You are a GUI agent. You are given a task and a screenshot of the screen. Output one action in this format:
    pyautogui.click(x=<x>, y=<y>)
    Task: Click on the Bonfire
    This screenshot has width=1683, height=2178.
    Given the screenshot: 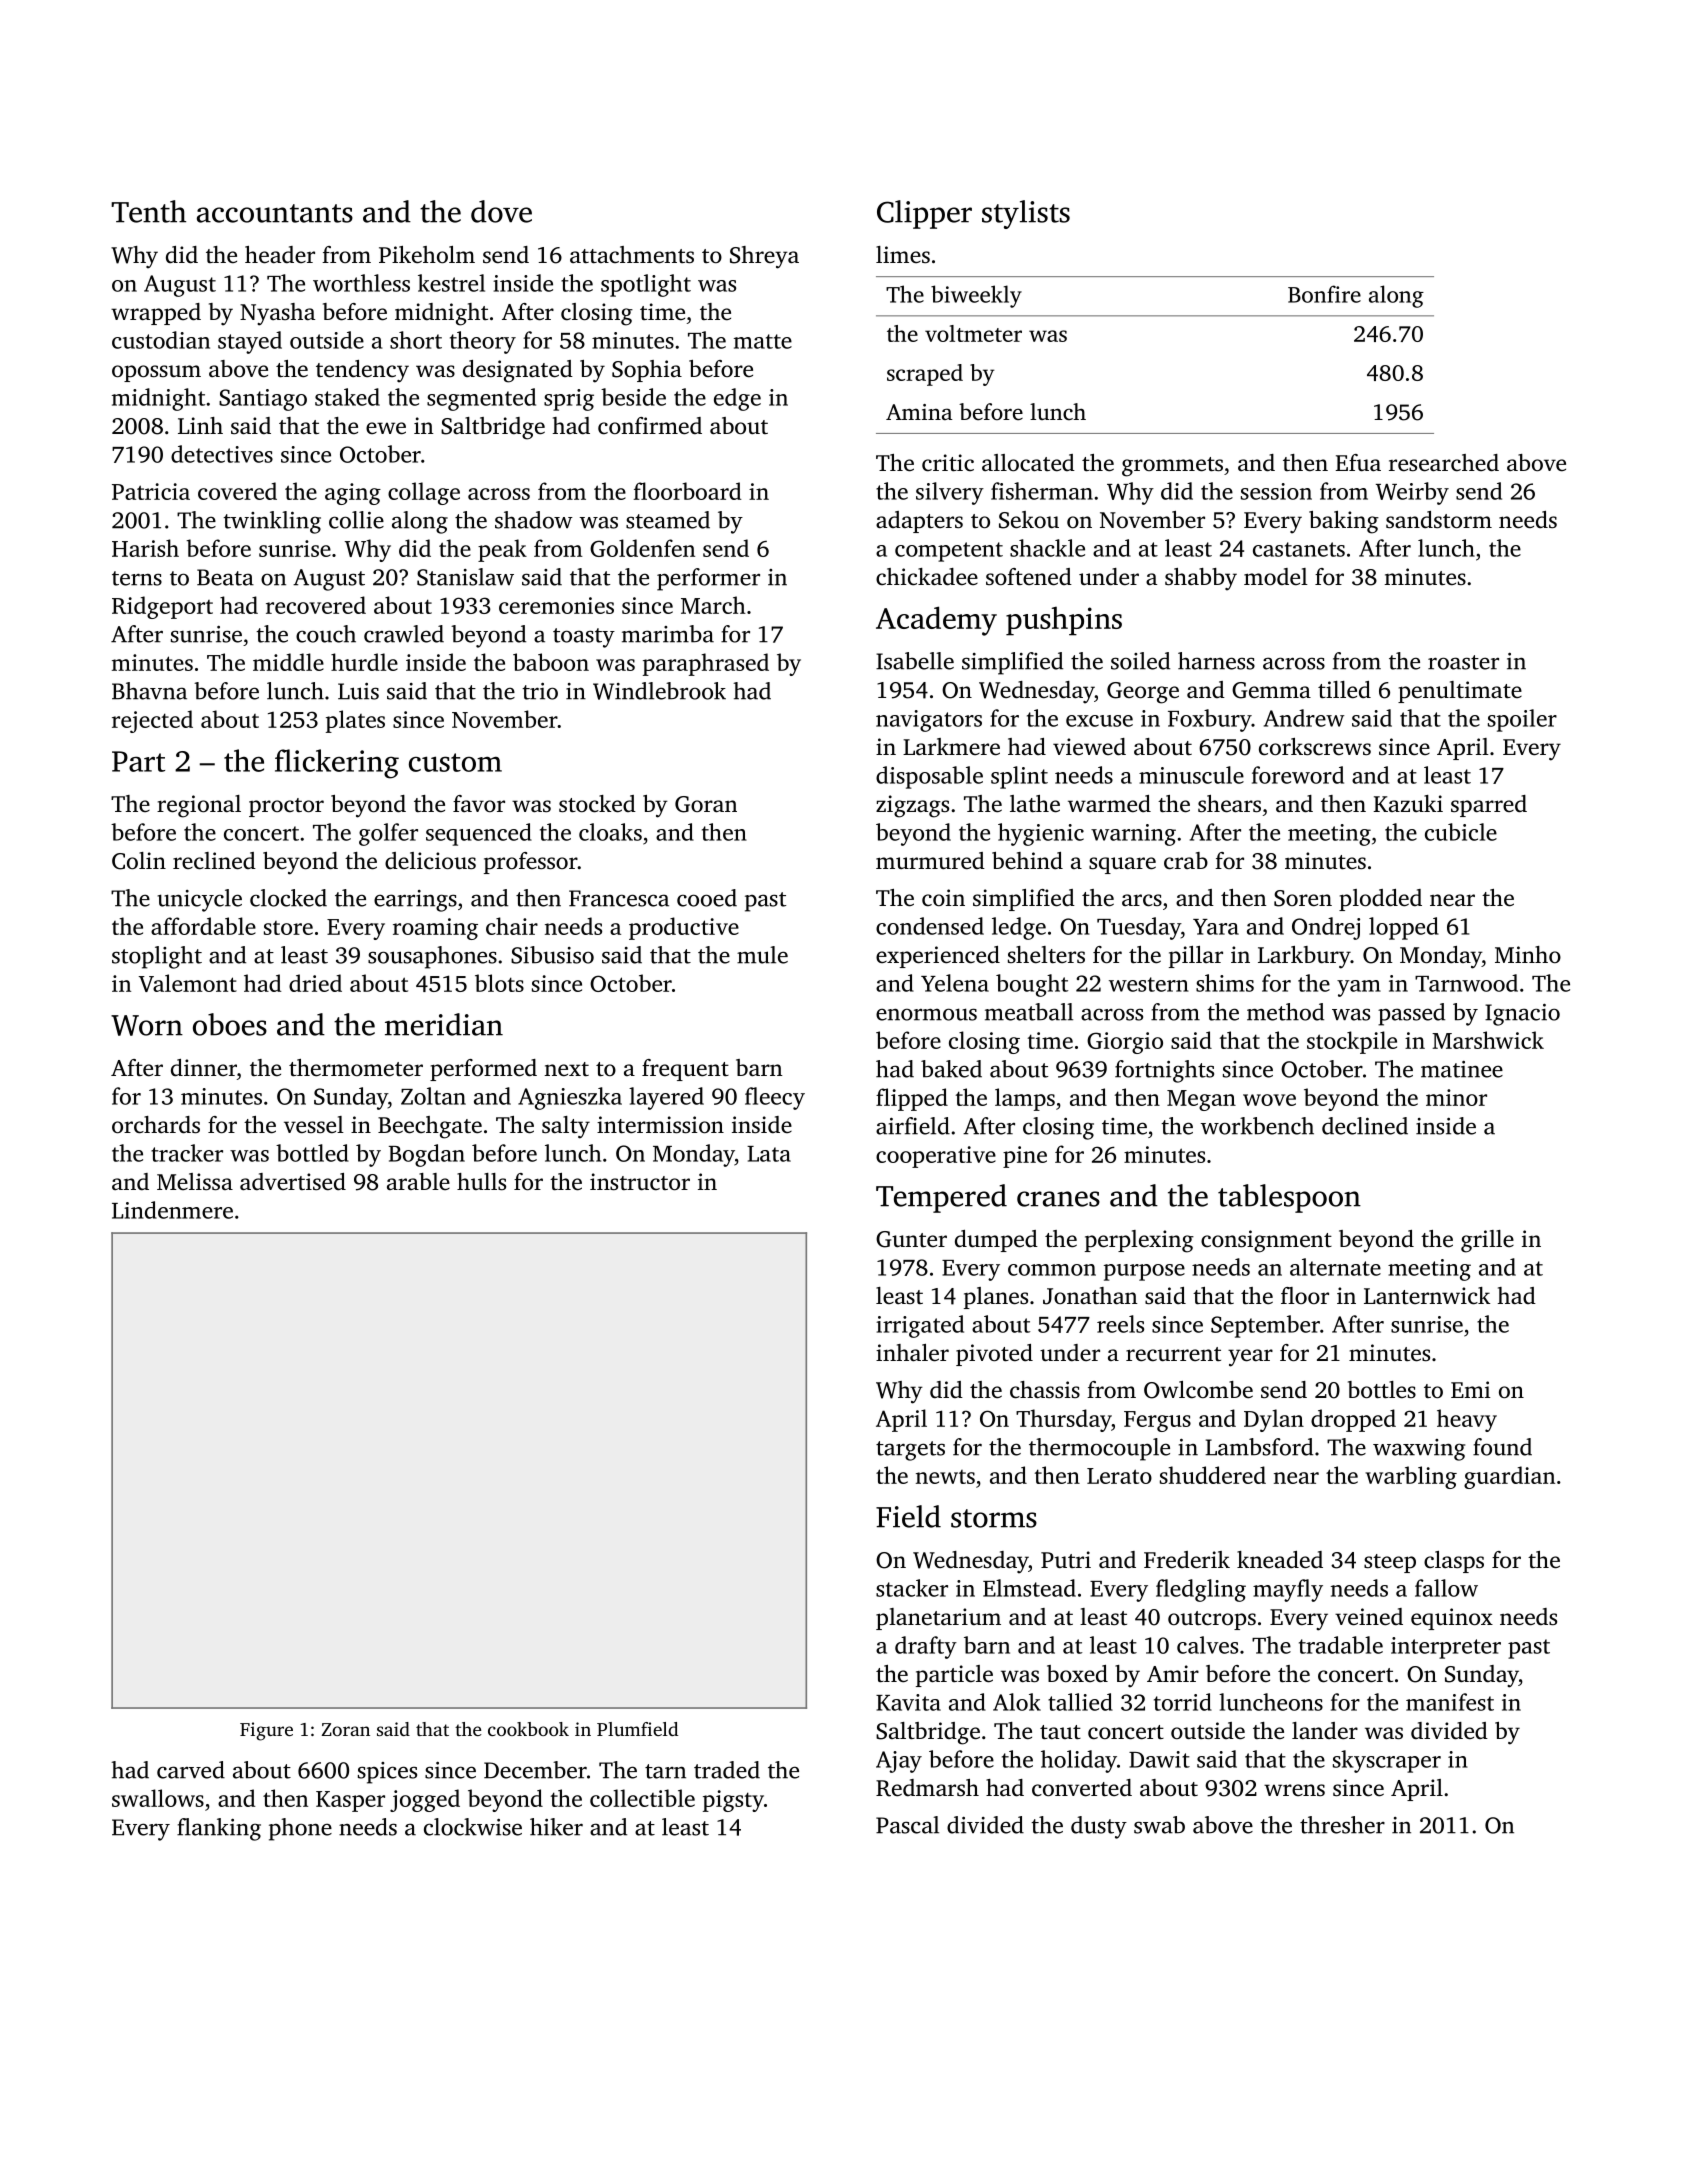 What is the action you would take?
    pyautogui.click(x=1324, y=294)
